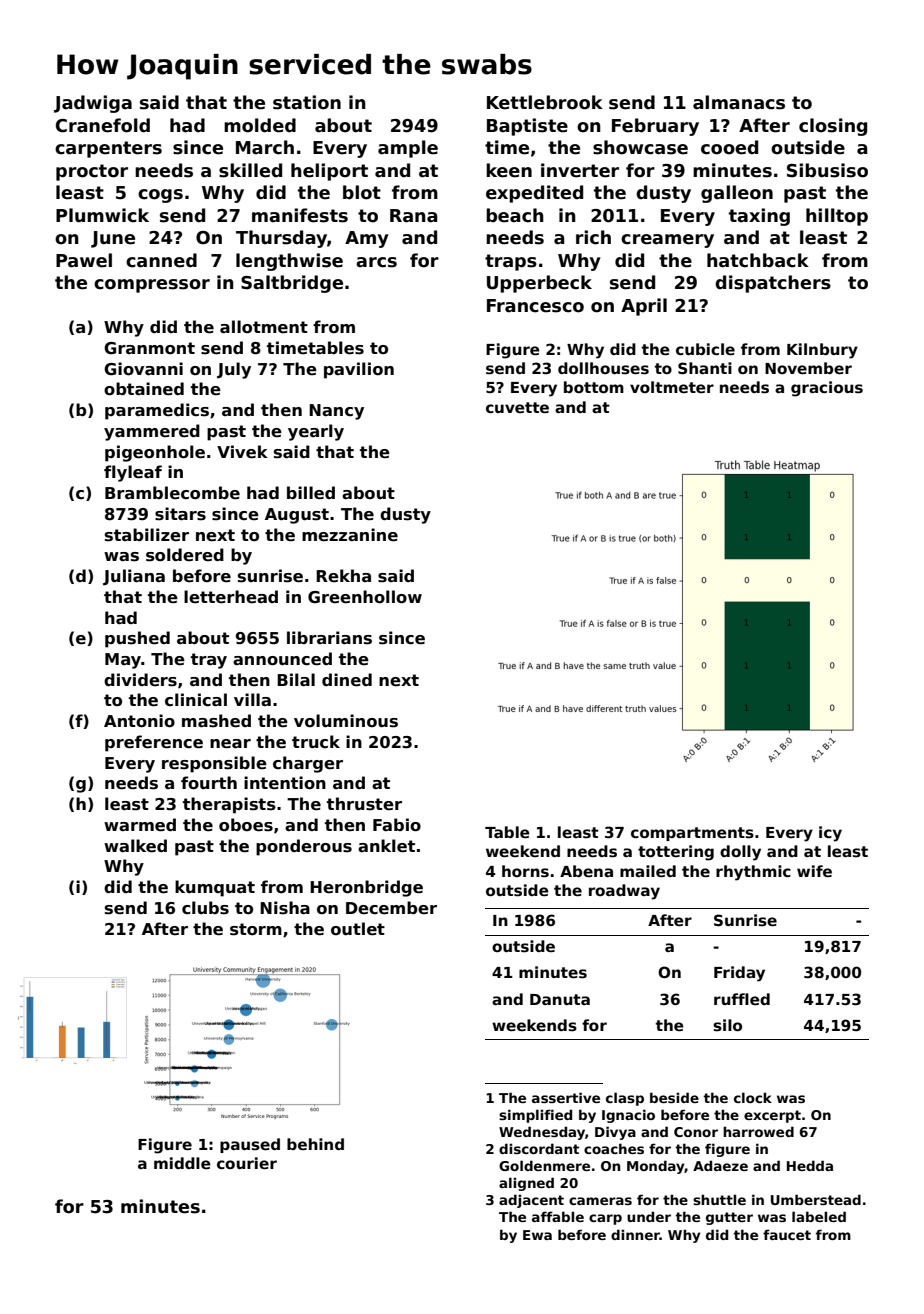  Describe the element at coordinates (160, 196) in the document. I see `cogs` at that location.
